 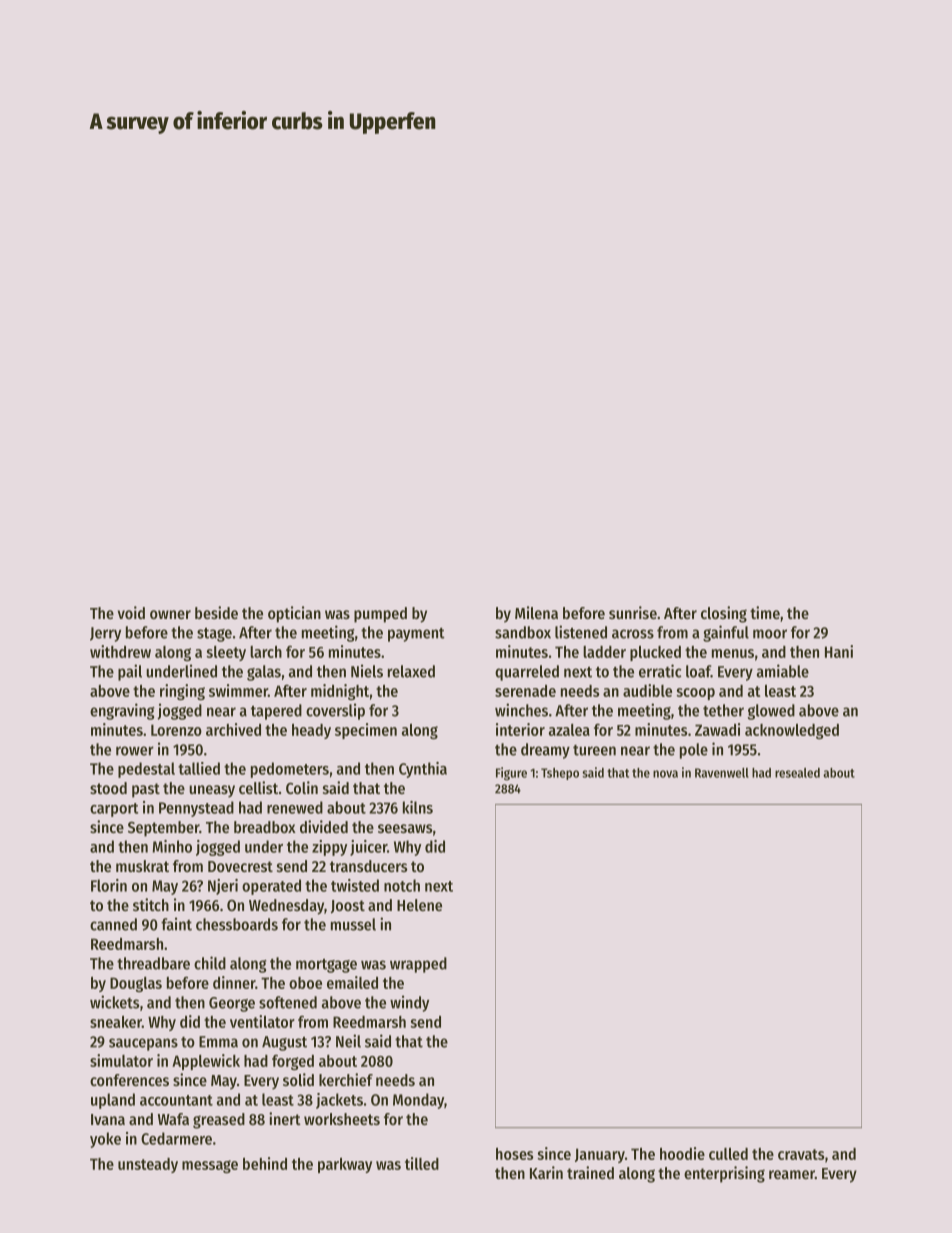 What do you see at coordinates (366, 731) in the page?
I see `specimen` at bounding box center [366, 731].
